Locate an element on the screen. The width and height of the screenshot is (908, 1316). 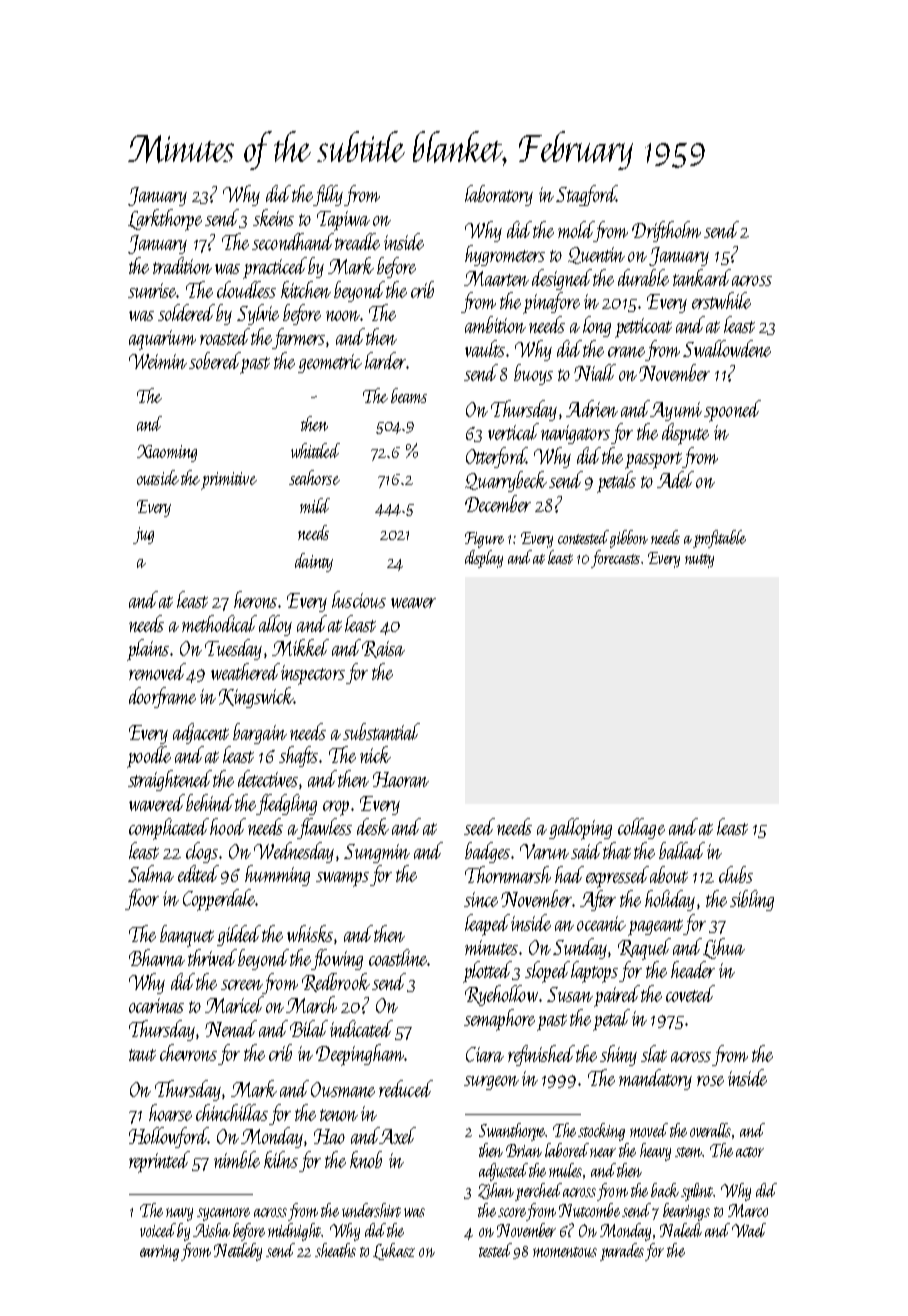
Driftholm is located at coordinates (666, 231).
